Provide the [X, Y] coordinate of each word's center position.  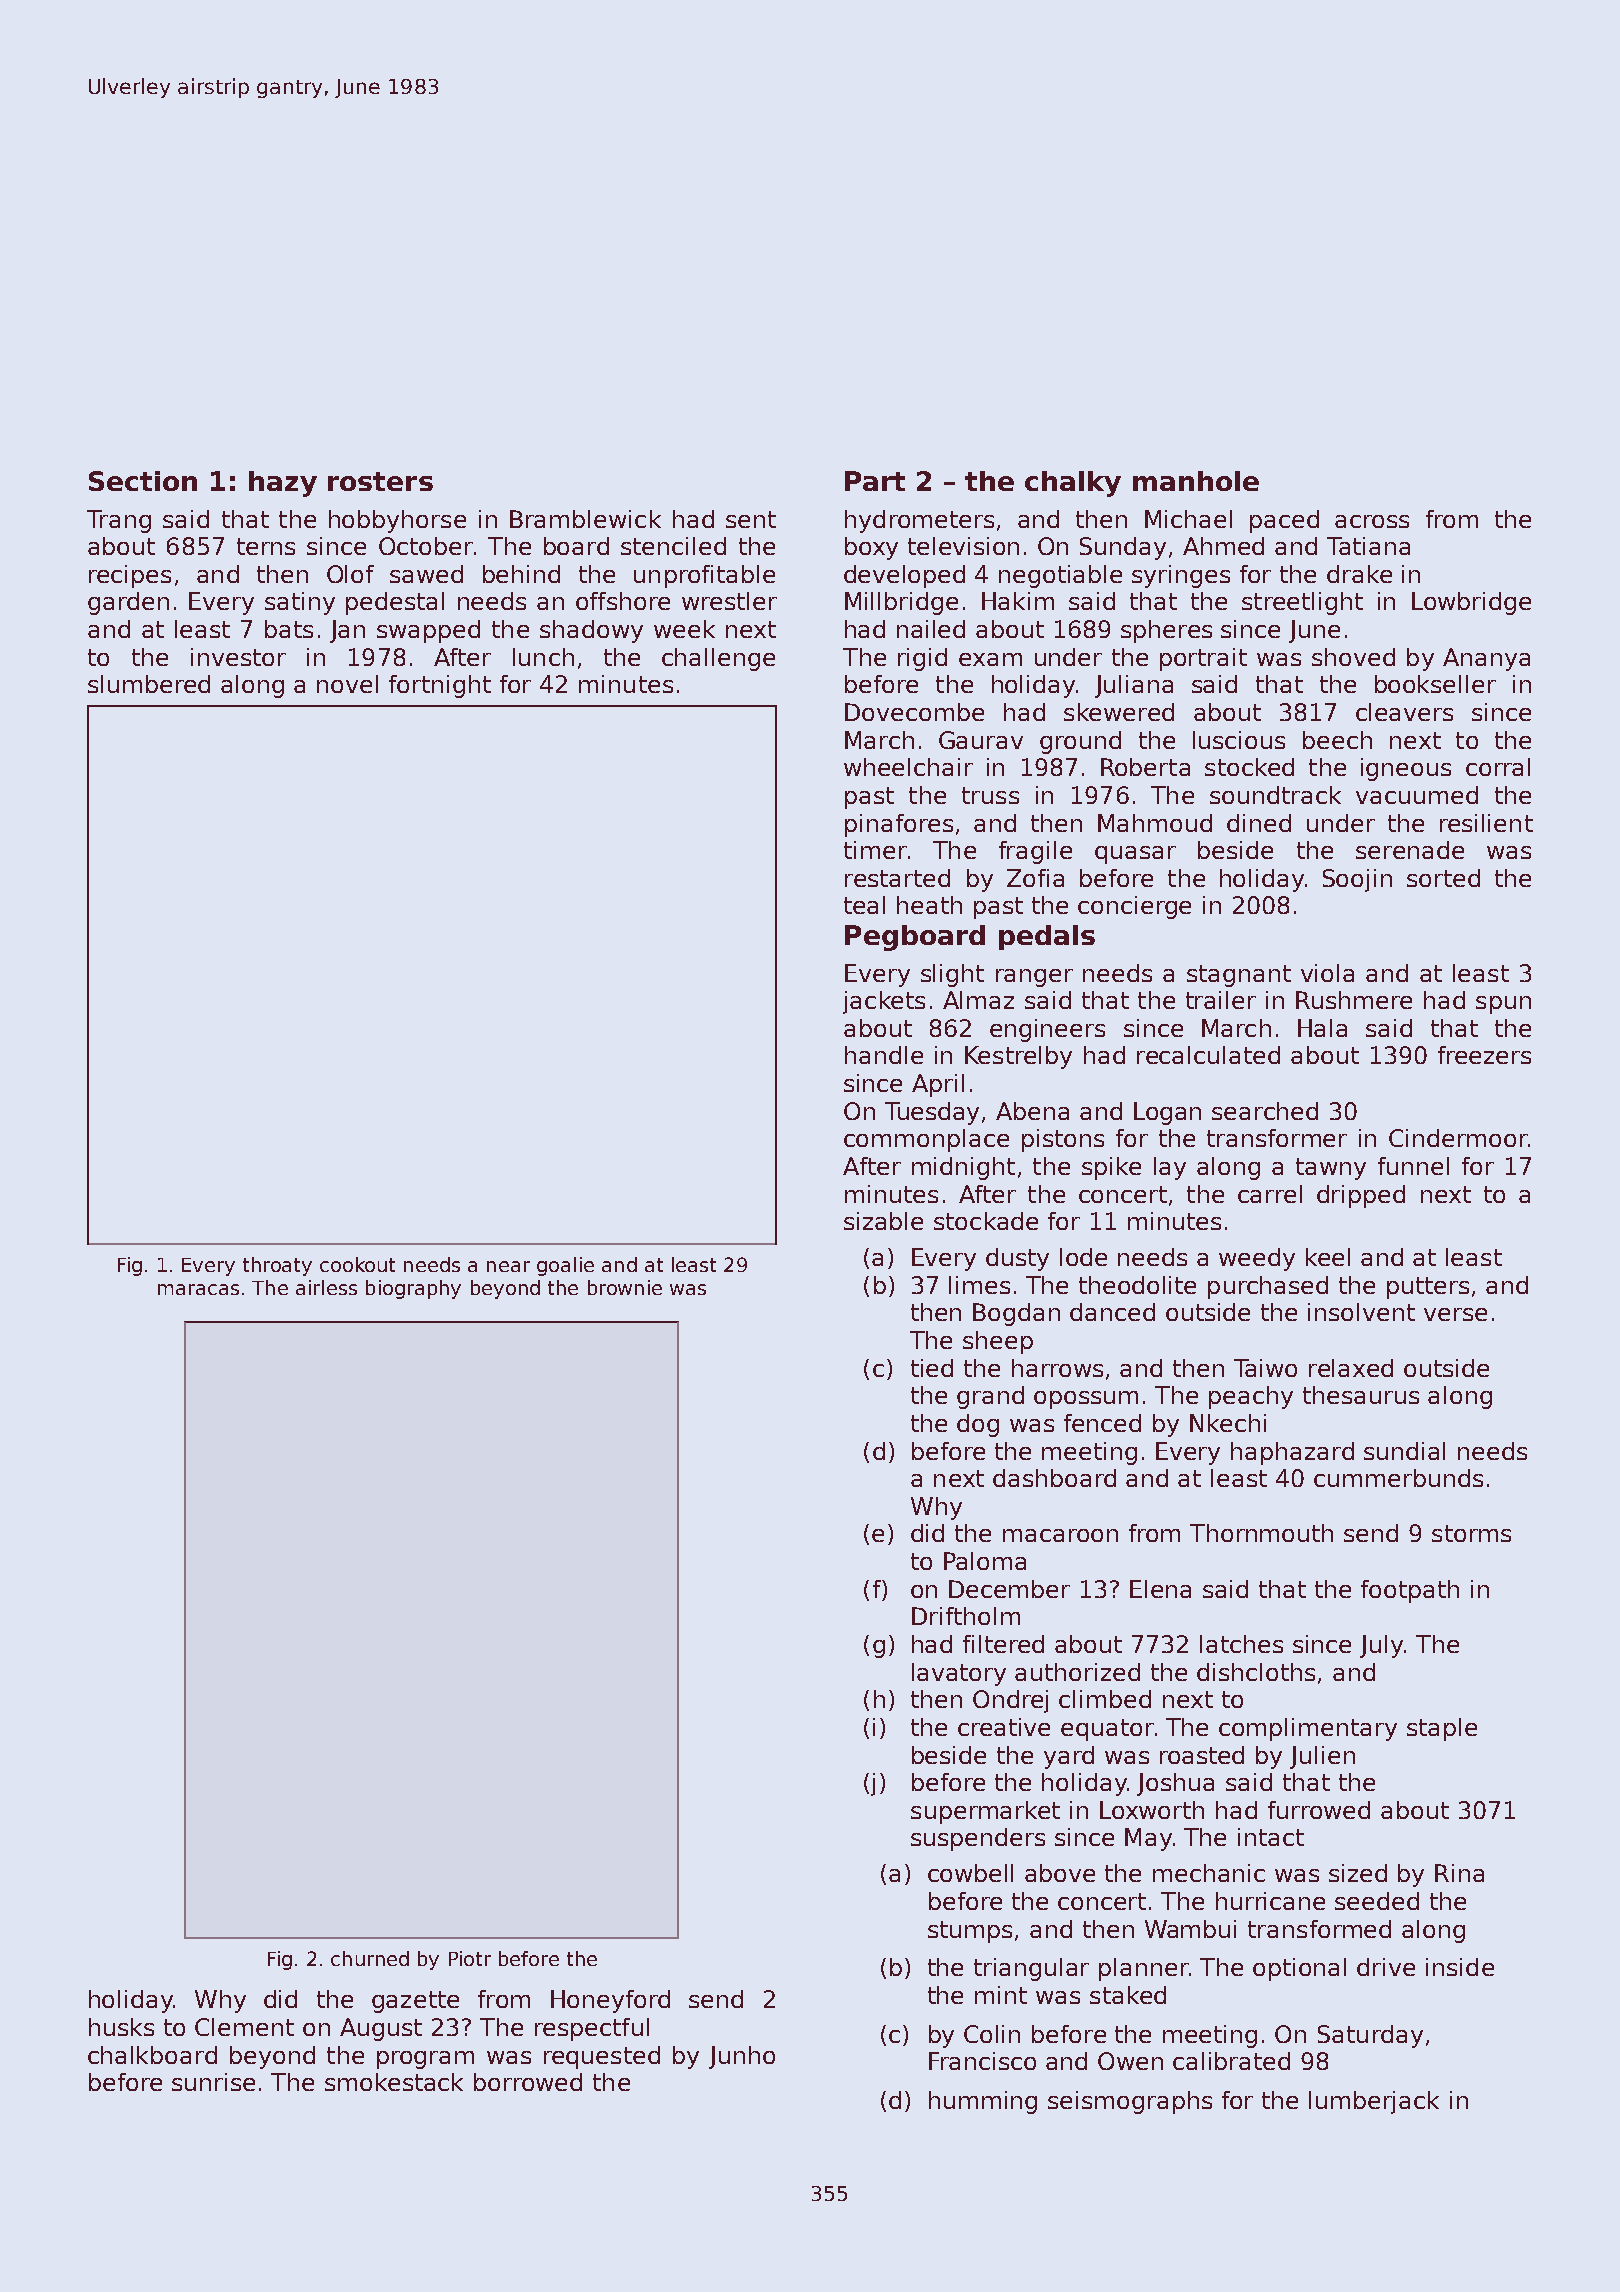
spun [1503, 1005]
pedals [1047, 937]
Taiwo [1265, 1368]
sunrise [213, 2082]
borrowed [528, 2082]
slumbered [149, 684]
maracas [198, 1289]
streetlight [1302, 603]
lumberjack [1374, 2102]
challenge [718, 659]
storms [1471, 1533]
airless [326, 1287]
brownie [625, 1287]
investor [238, 657]
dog [978, 1425]
